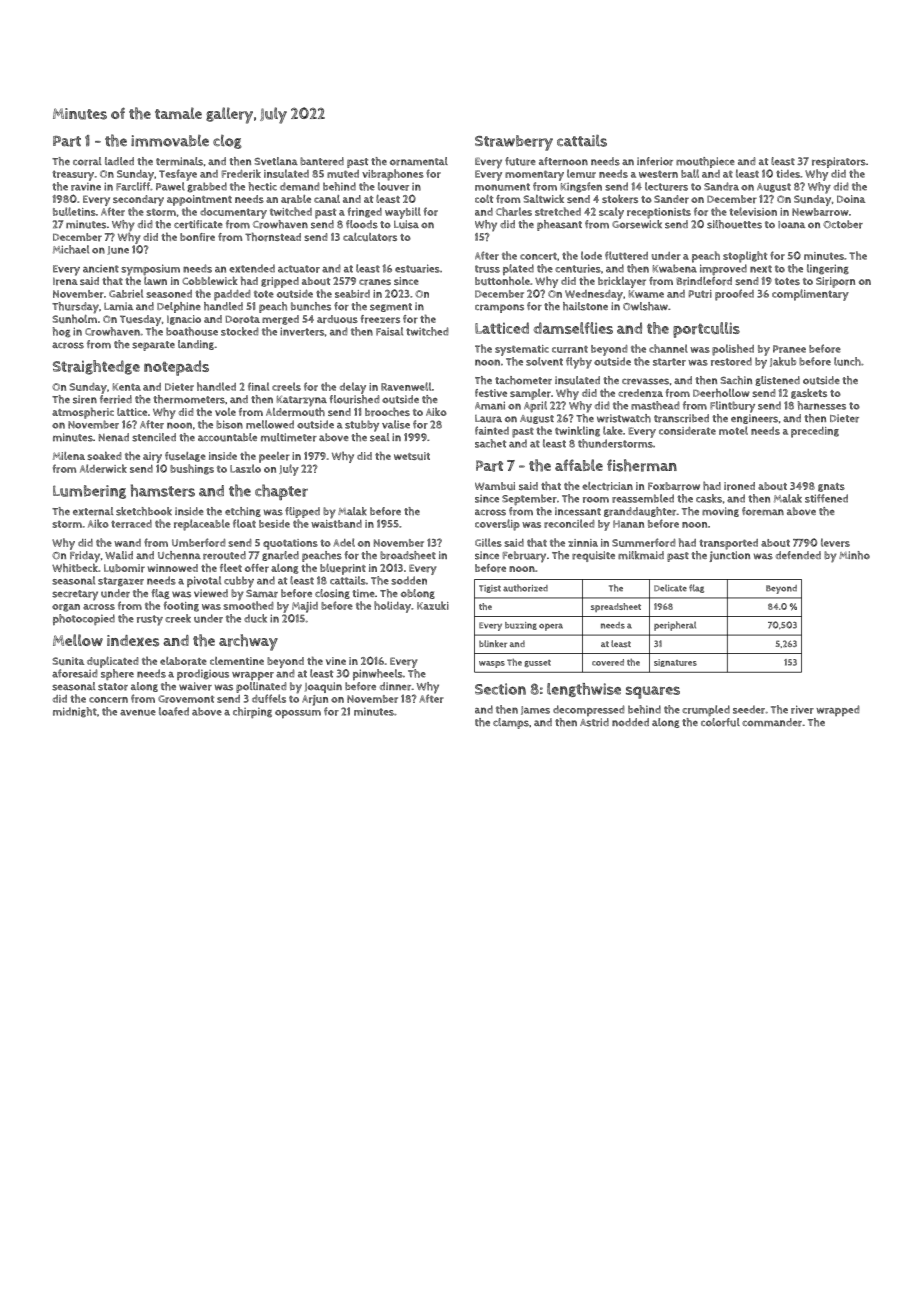  What do you see at coordinates (502, 280) in the document?
I see `buttonhole` at bounding box center [502, 280].
